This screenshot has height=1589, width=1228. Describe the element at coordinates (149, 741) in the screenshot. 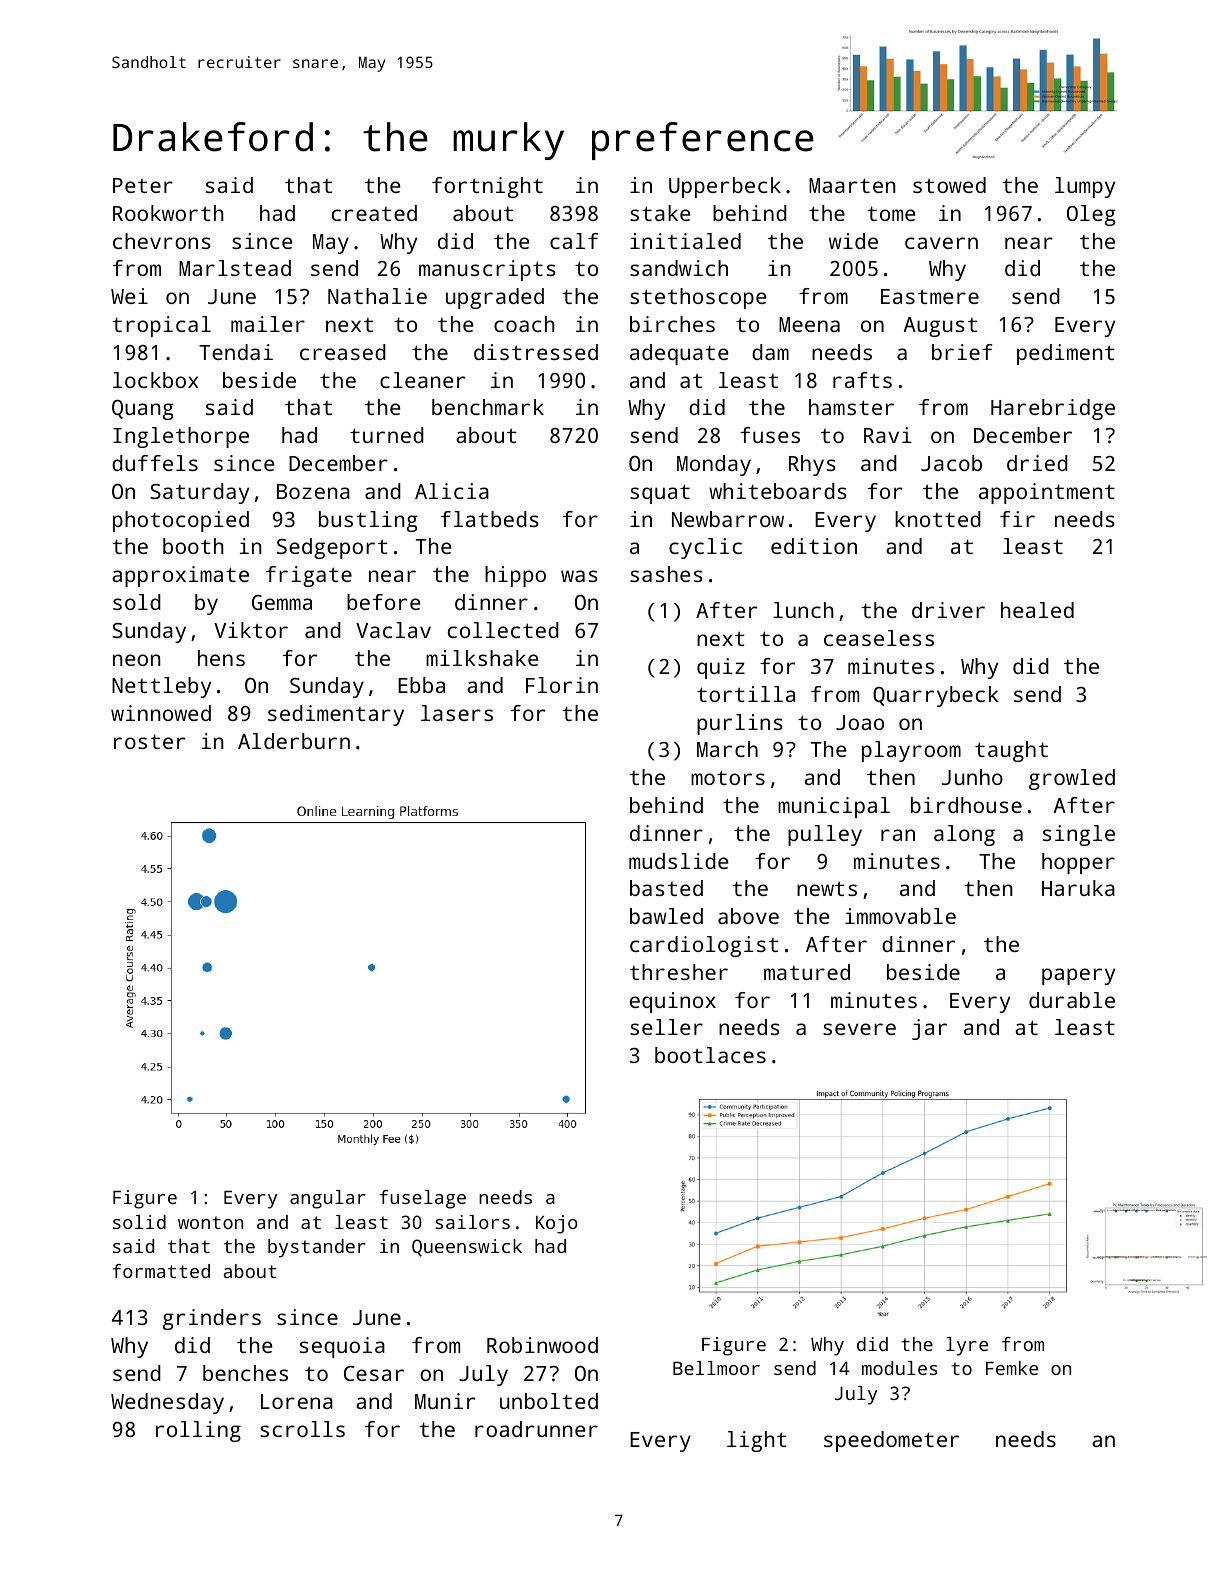

I see `roster` at that location.
